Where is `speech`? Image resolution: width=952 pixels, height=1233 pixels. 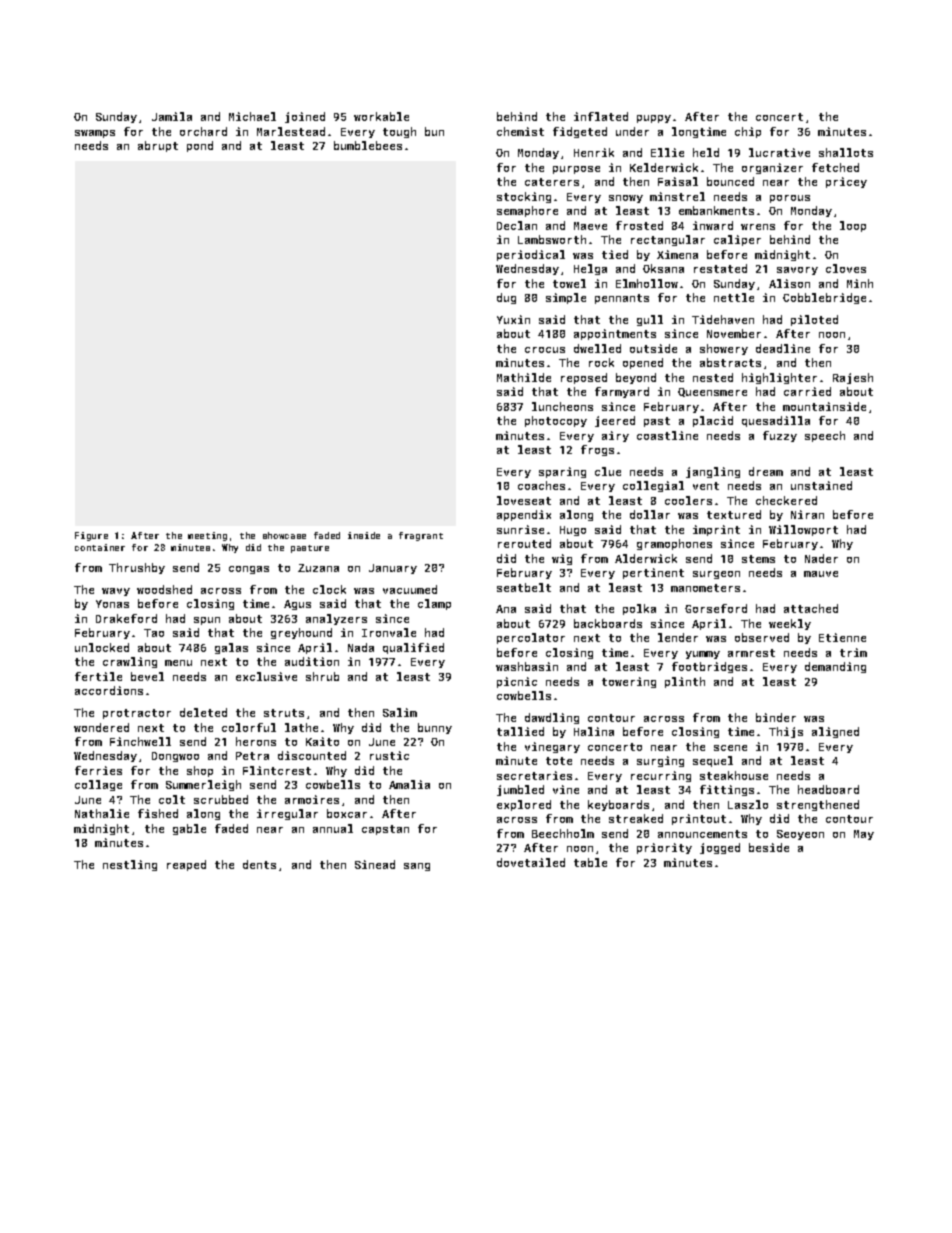
speech is located at coordinates (825, 436).
